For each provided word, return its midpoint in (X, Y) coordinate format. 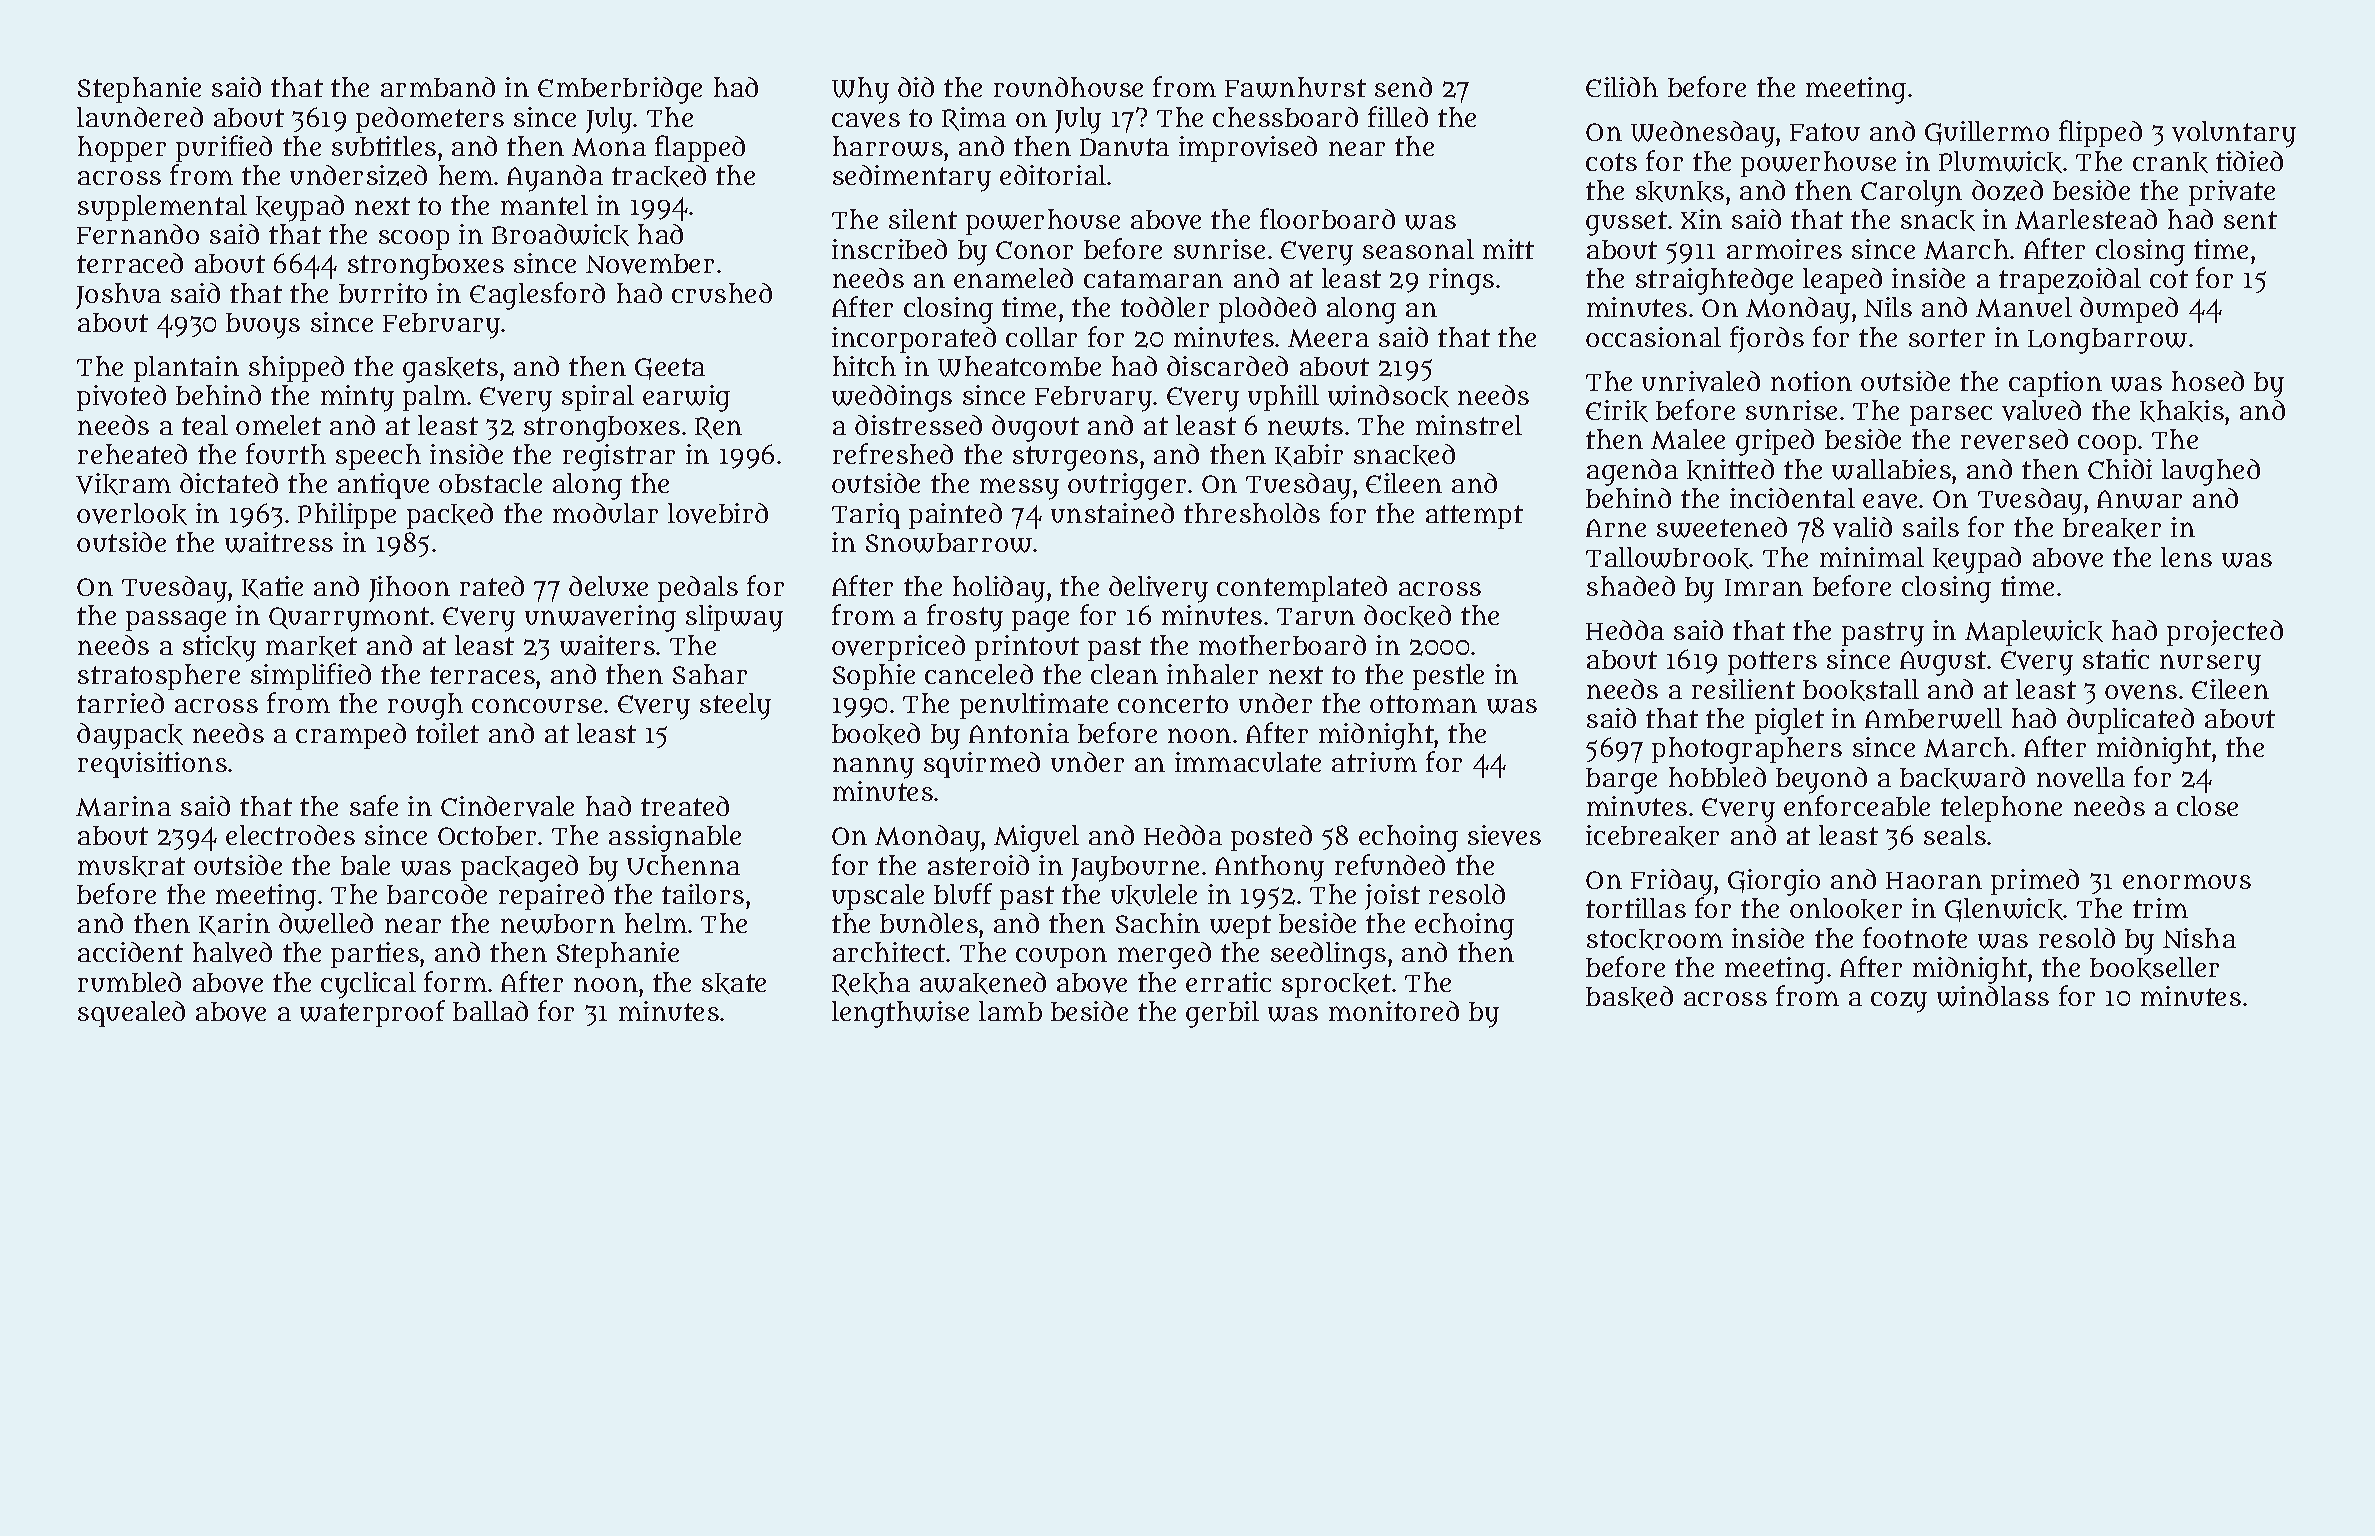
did (916, 87)
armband (438, 87)
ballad (490, 1011)
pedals (698, 589)
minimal (1872, 557)
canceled (979, 674)
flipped (2100, 133)
